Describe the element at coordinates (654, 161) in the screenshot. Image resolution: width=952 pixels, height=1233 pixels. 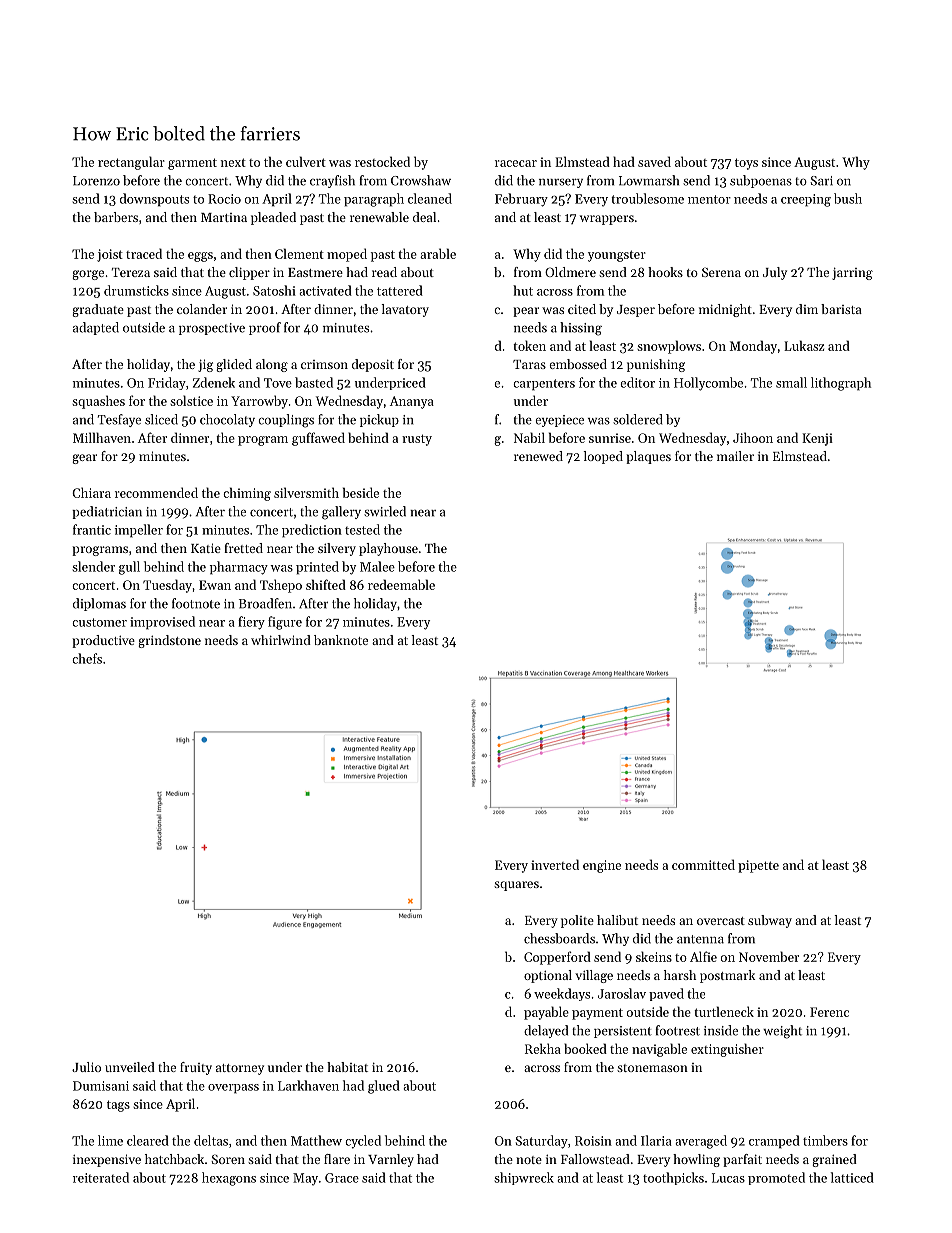
I see `saved` at that location.
